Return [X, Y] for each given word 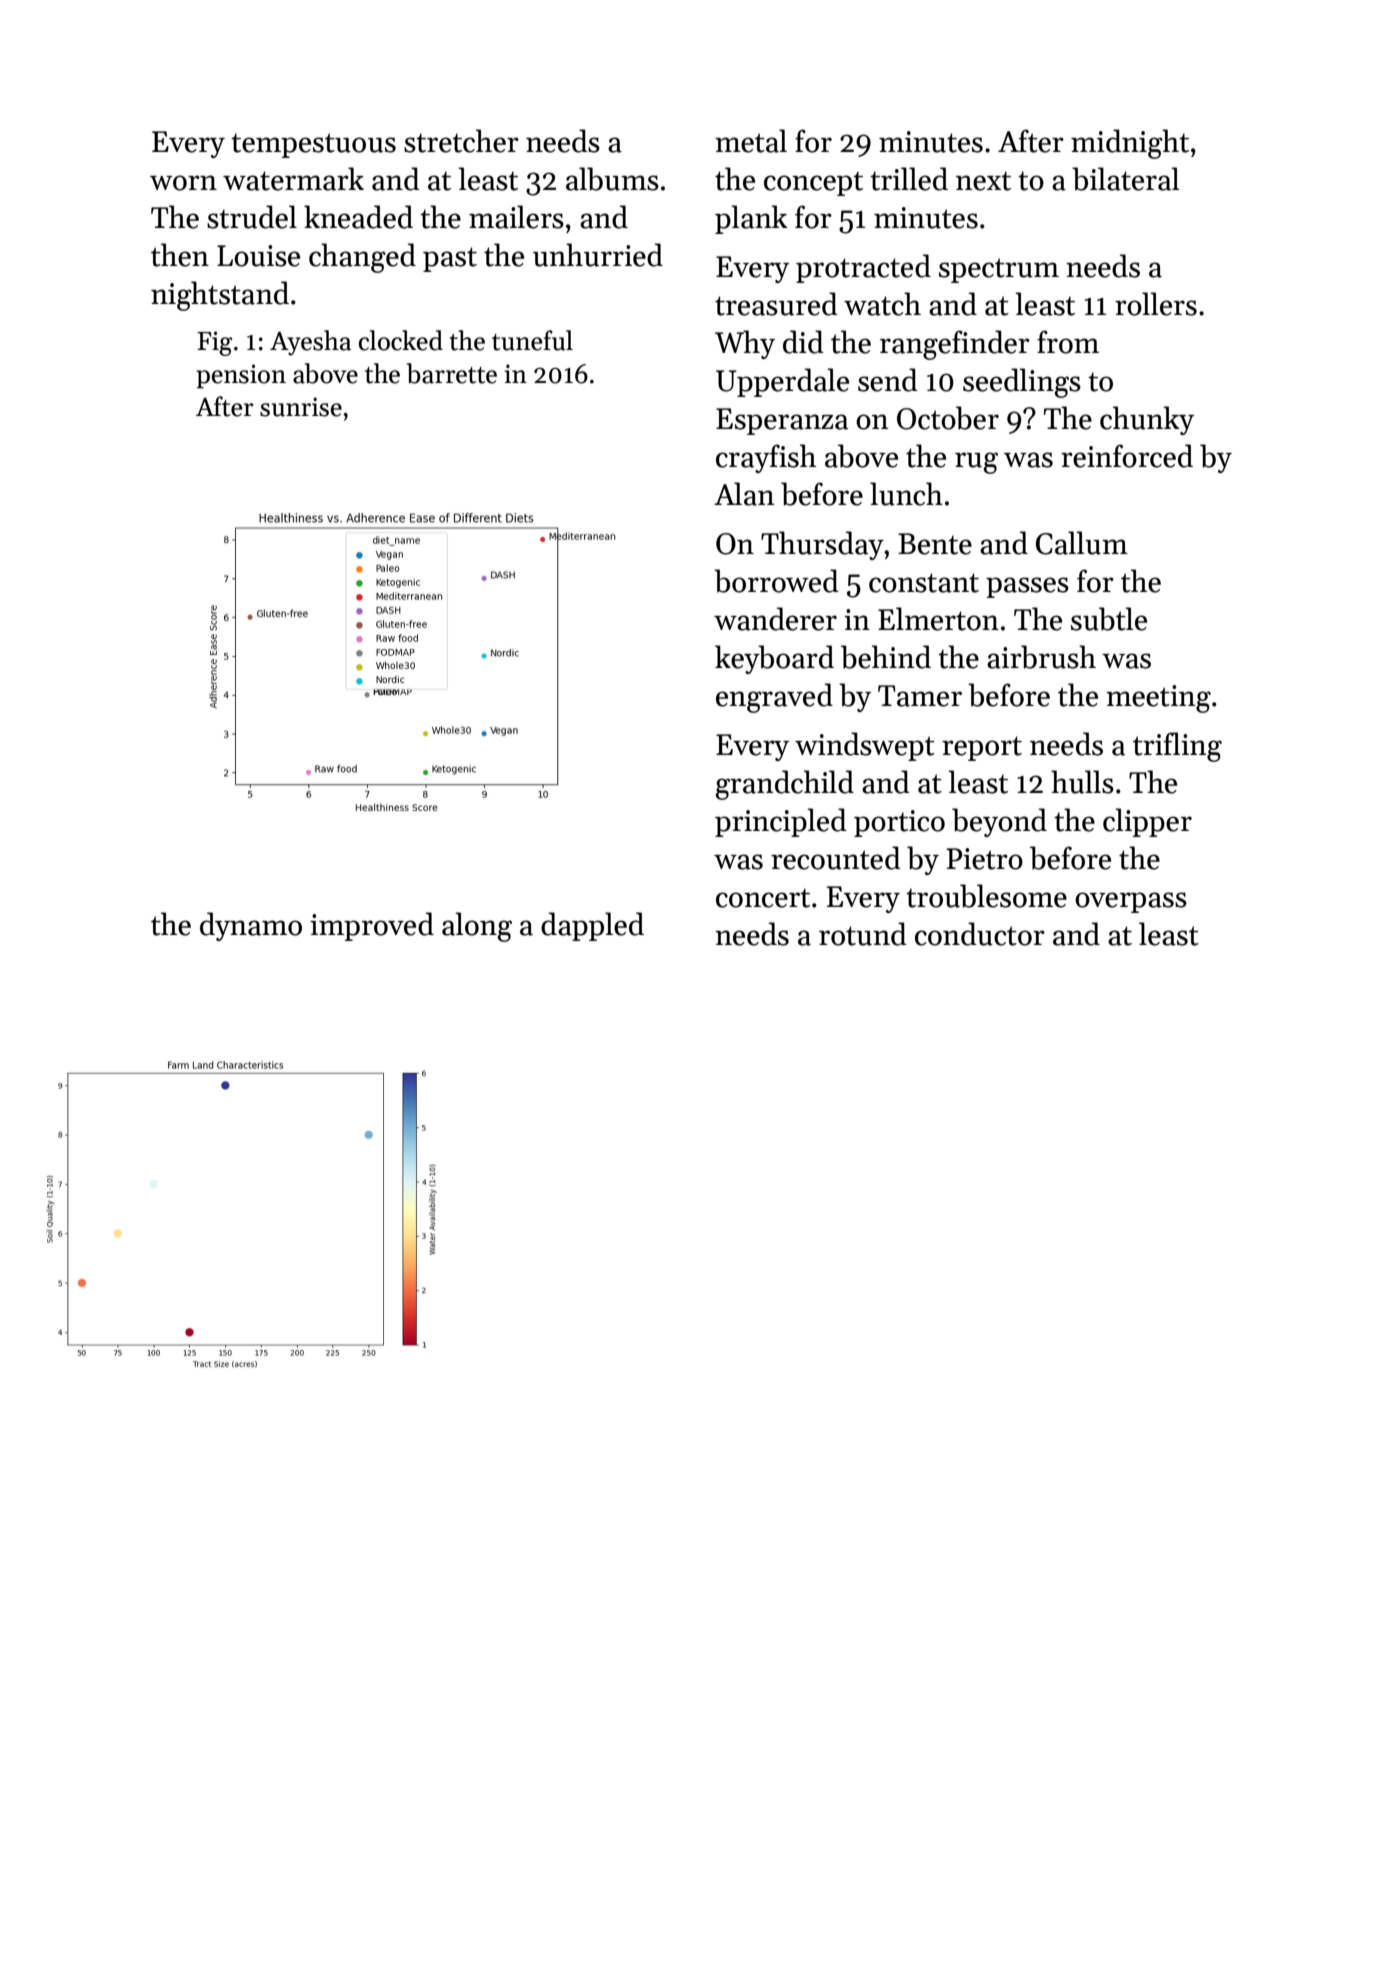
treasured [776, 304]
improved [372, 926]
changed [362, 258]
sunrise [301, 407]
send [888, 380]
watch [882, 304]
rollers [1156, 304]
